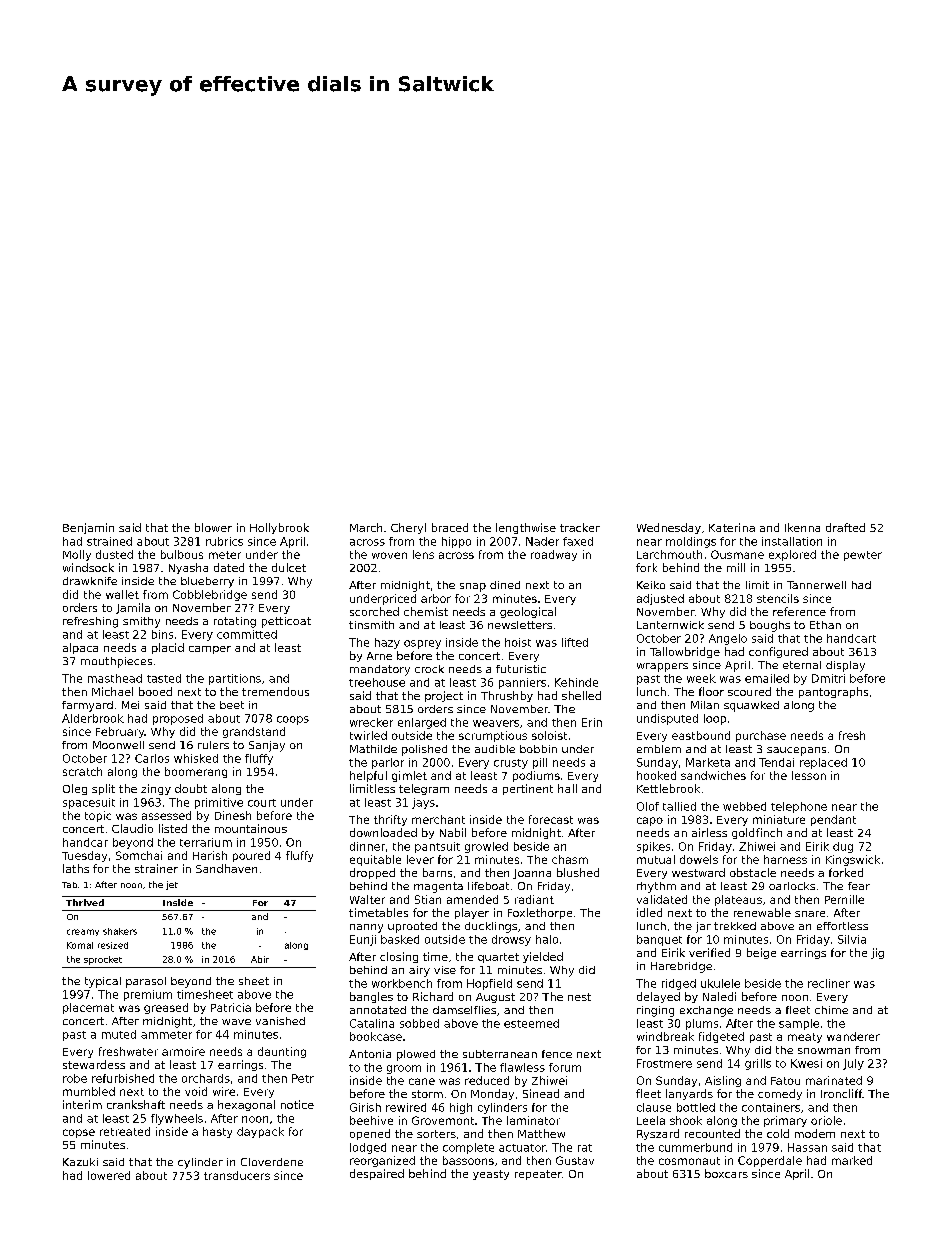 The image size is (952, 1233). Describe the element at coordinates (833, 820) in the screenshot. I see `pendant` at that location.
